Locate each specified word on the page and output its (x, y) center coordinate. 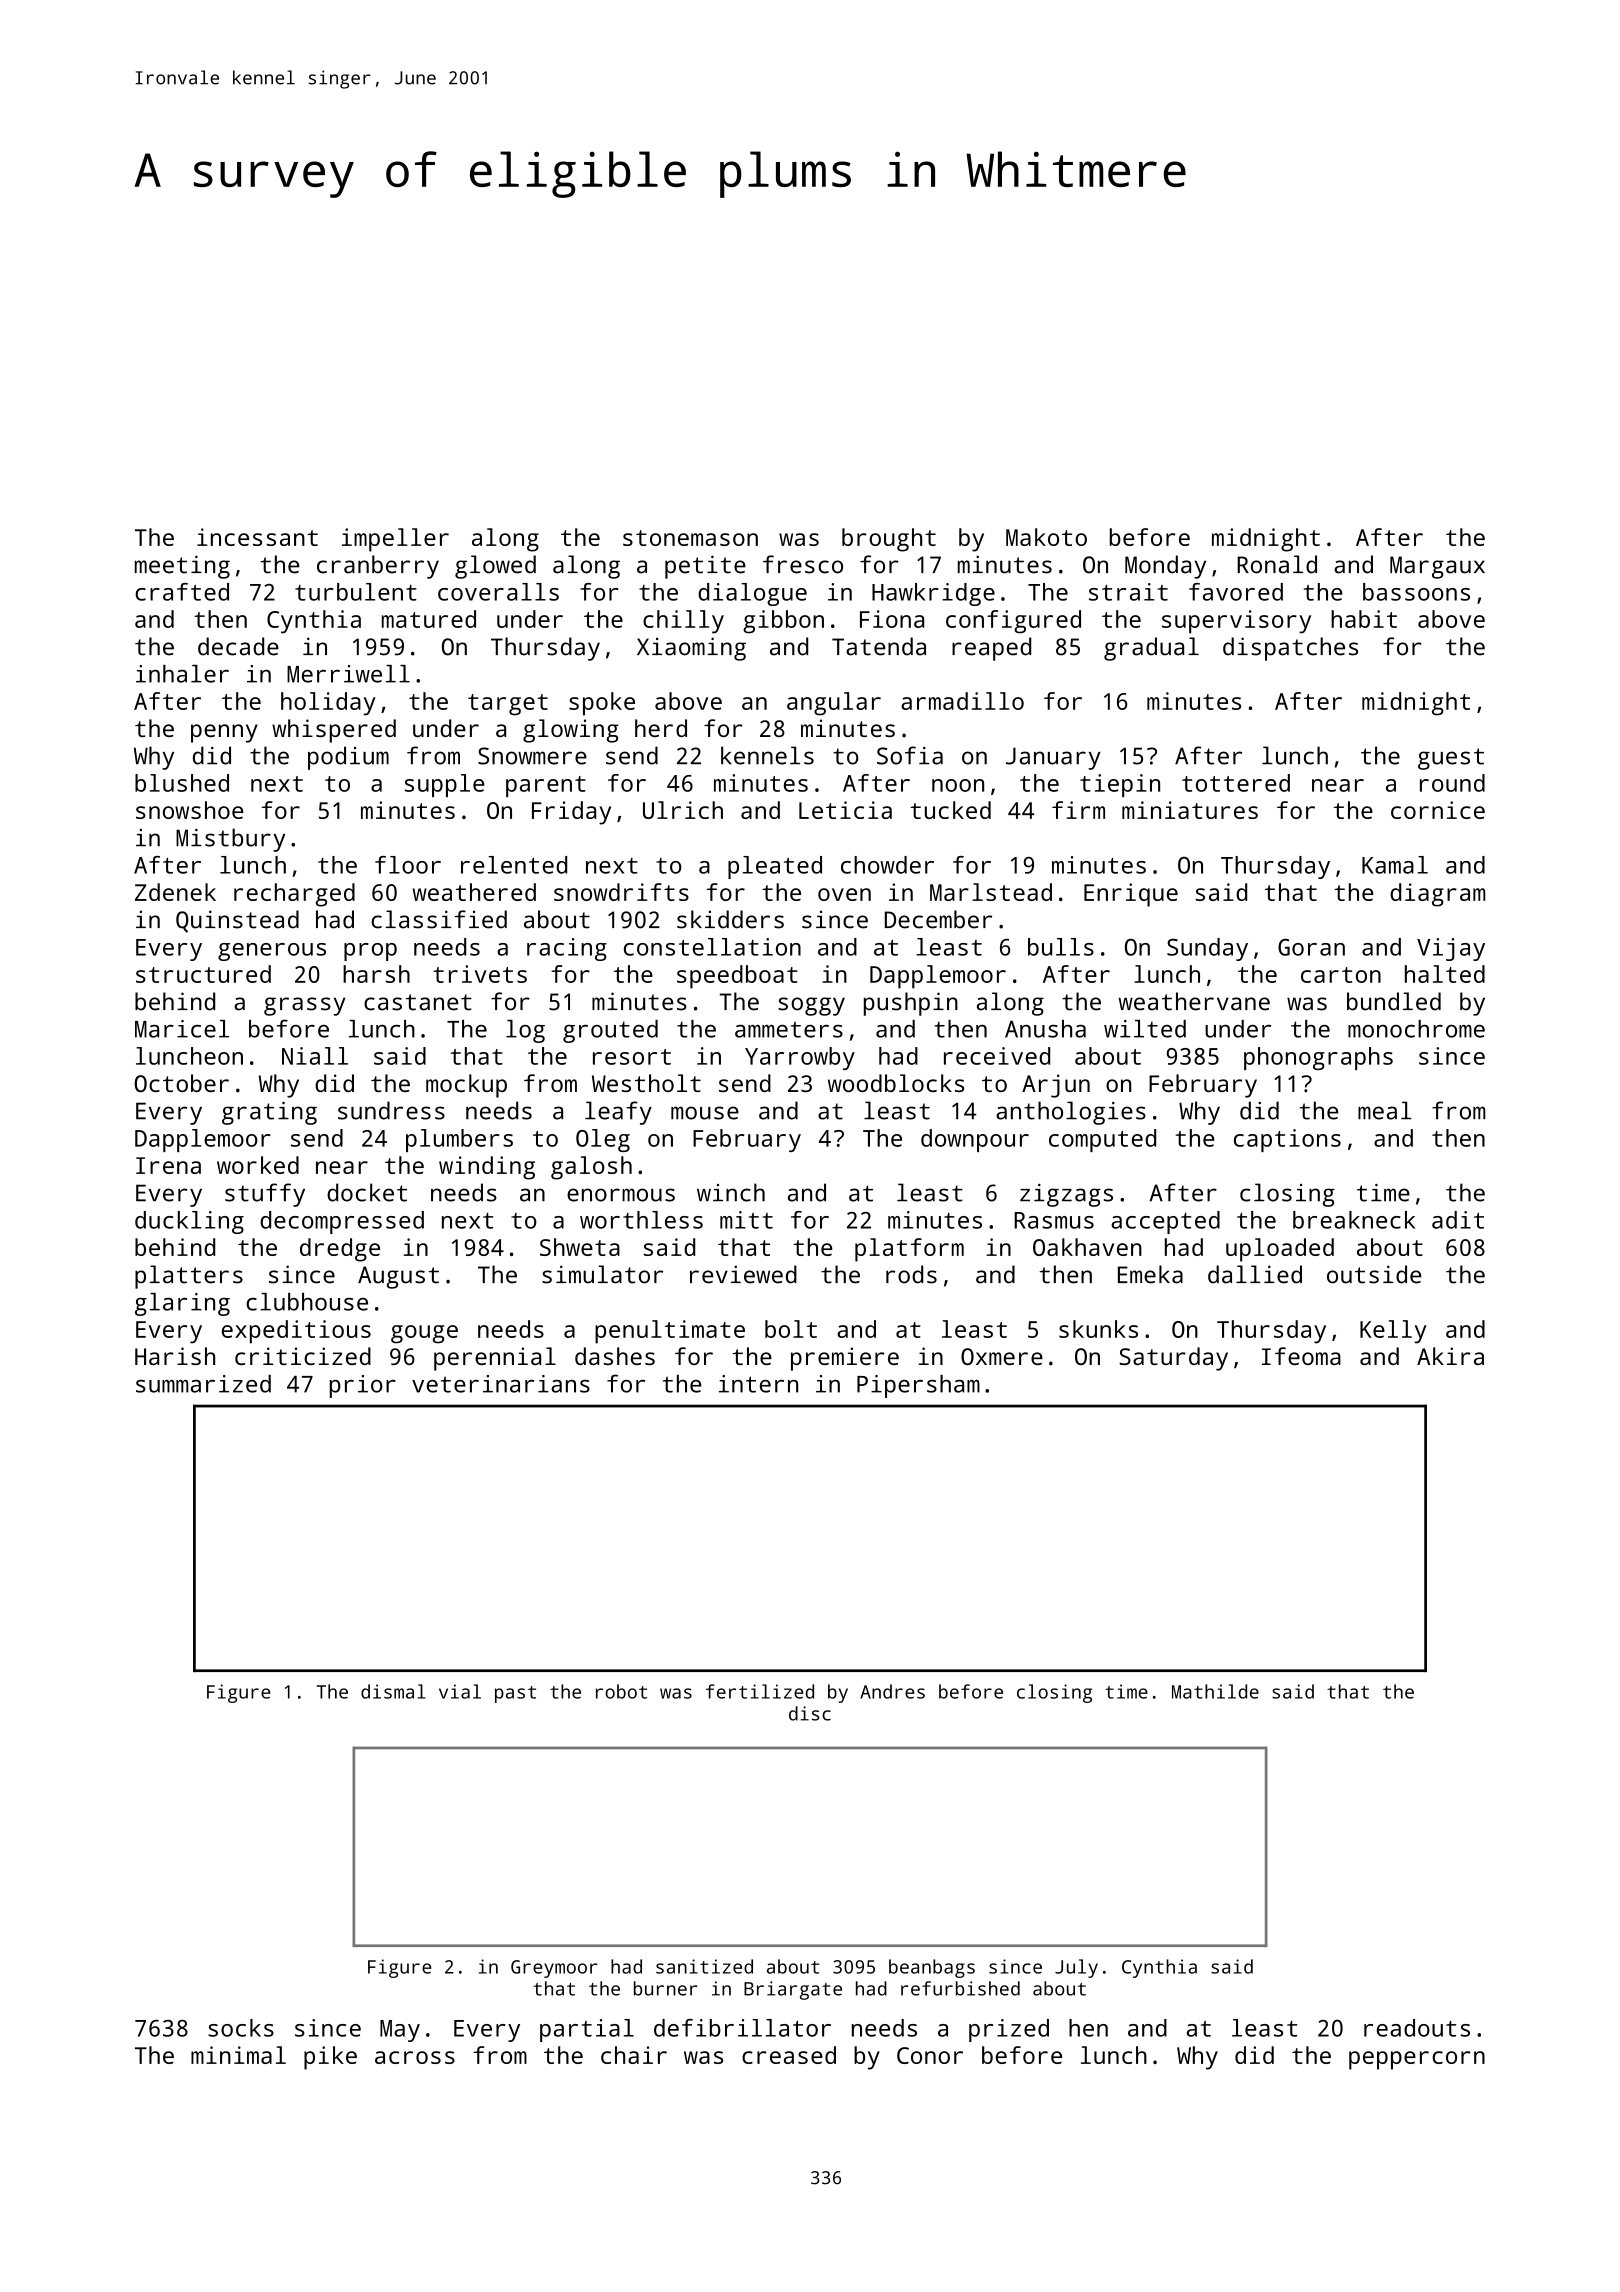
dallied (1255, 1274)
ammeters (789, 1029)
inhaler (182, 674)
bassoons (1416, 592)
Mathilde (1215, 1691)
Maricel (182, 1029)
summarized (203, 1384)
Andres (892, 1691)
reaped (991, 649)
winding (487, 1168)
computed (1102, 1140)
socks (241, 2028)
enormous (621, 1195)
